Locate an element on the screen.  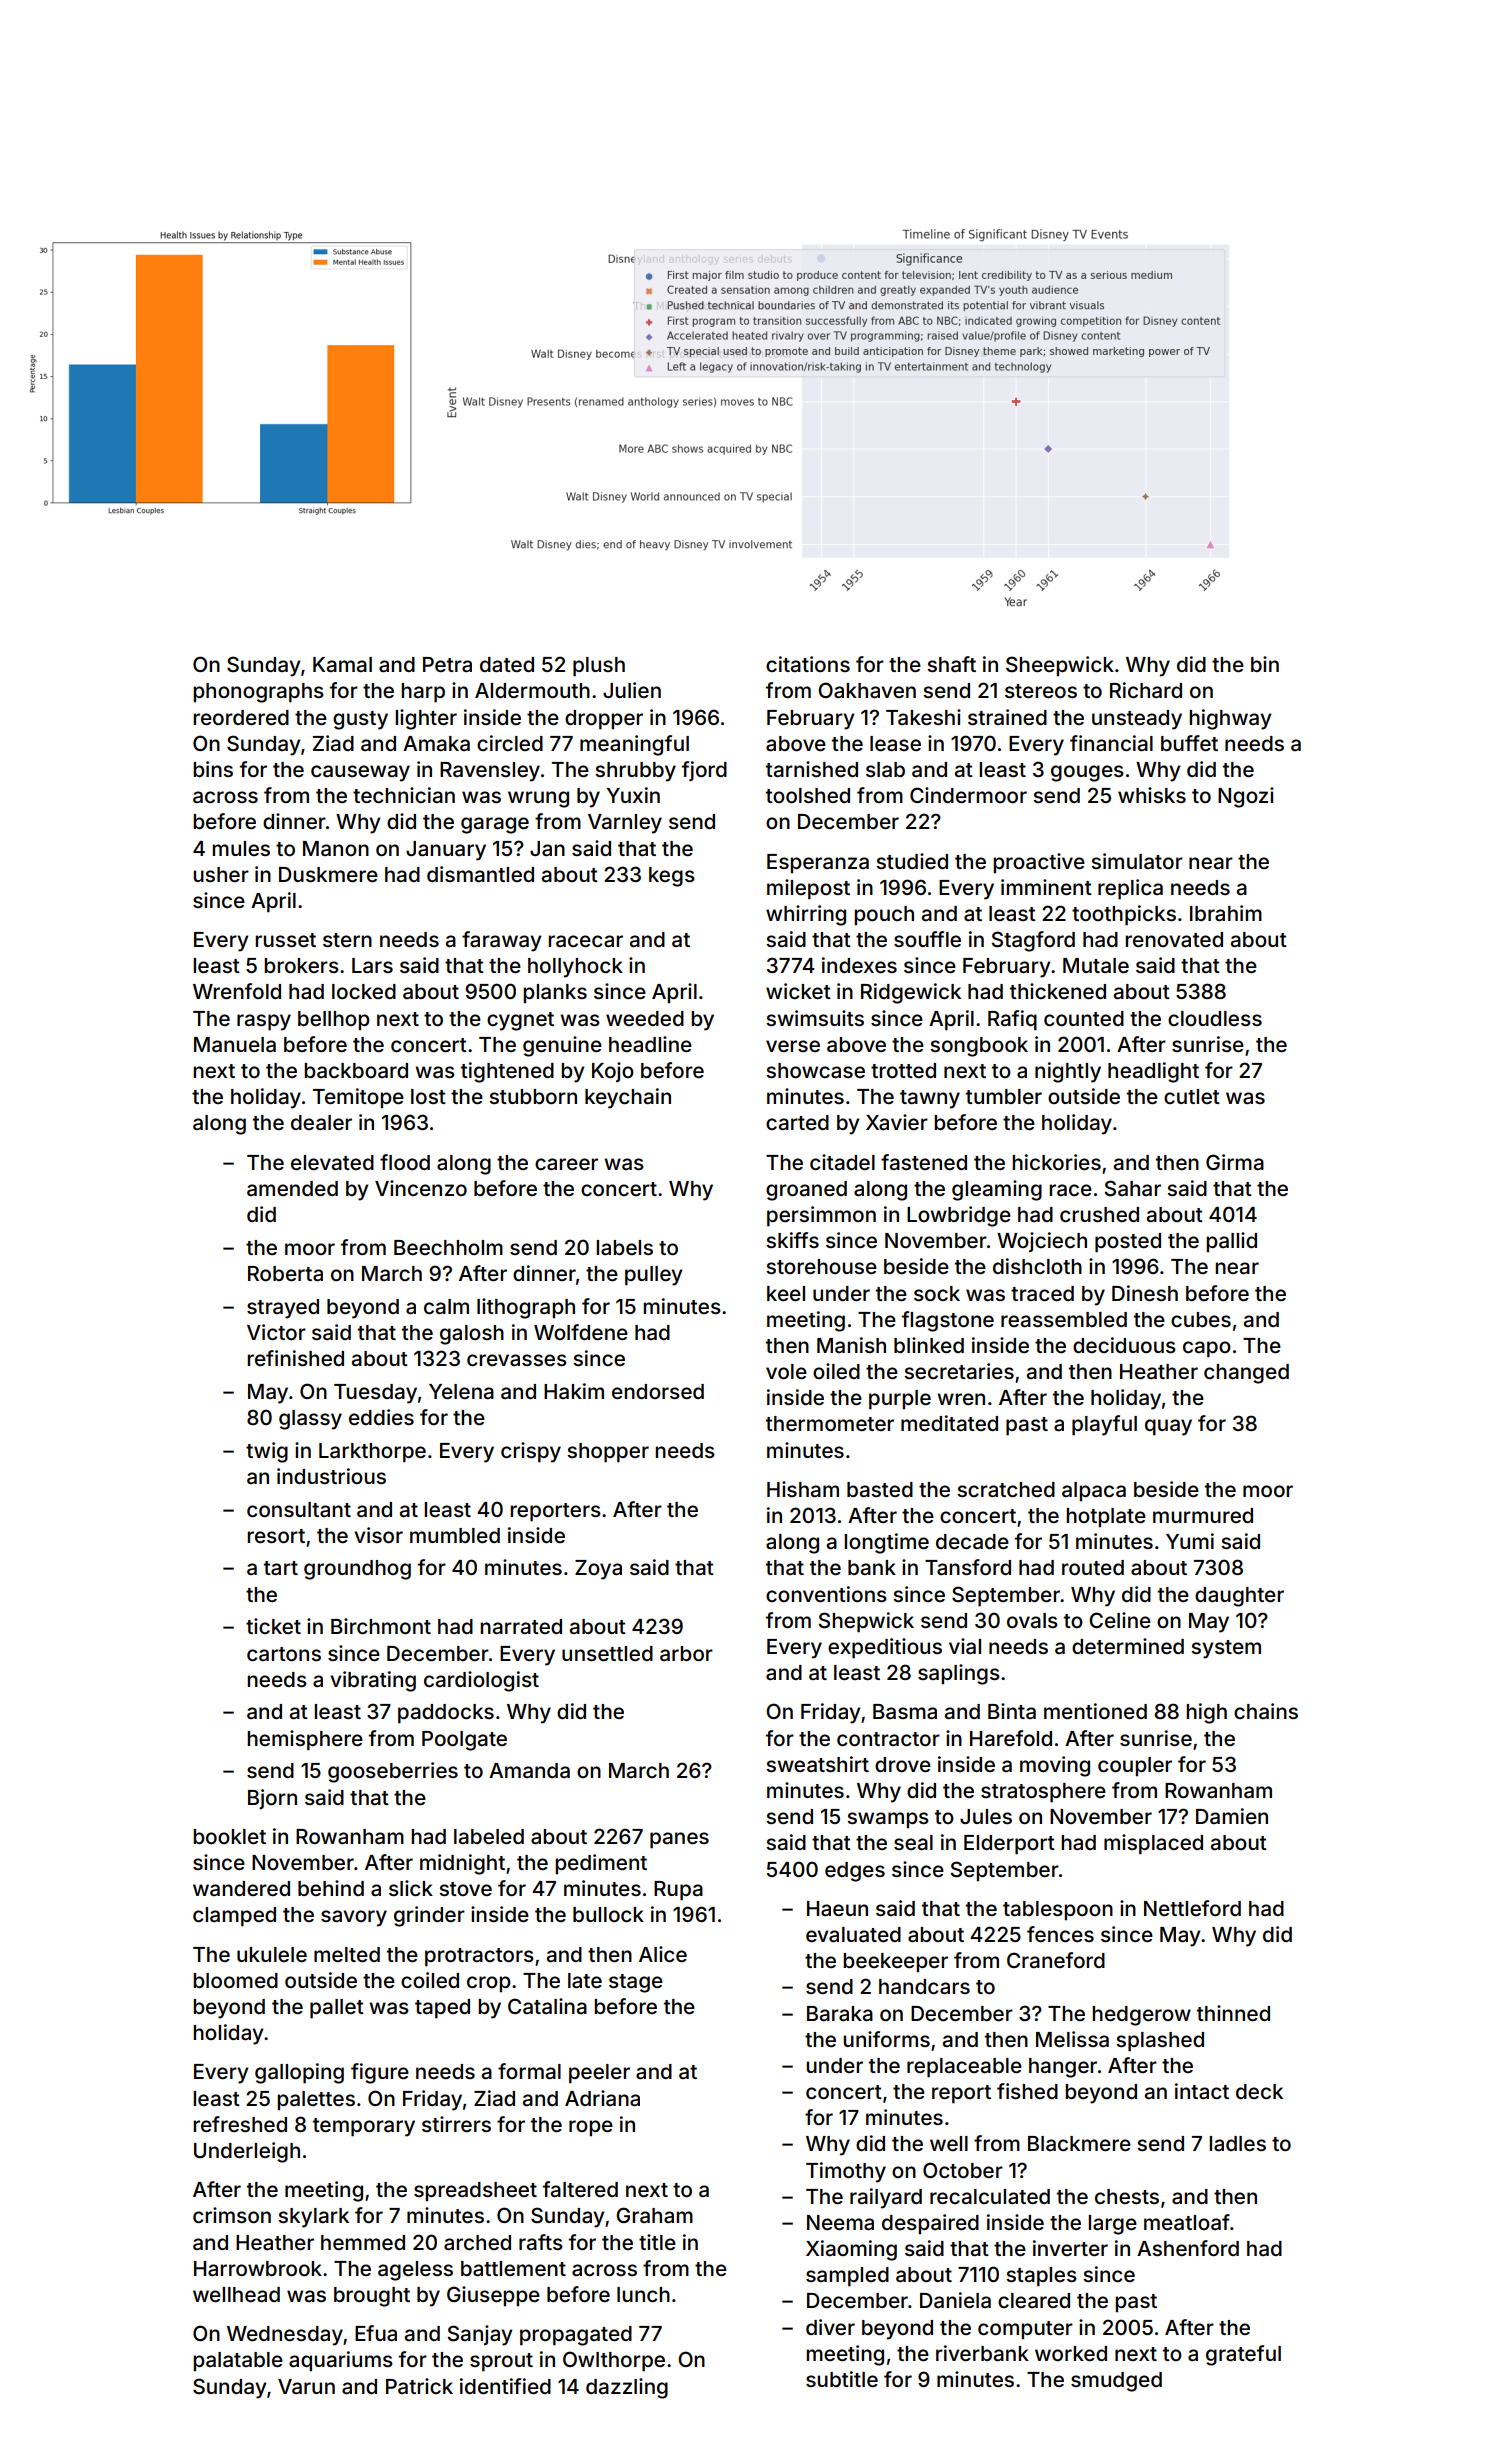
calm is located at coordinates (446, 1306).
